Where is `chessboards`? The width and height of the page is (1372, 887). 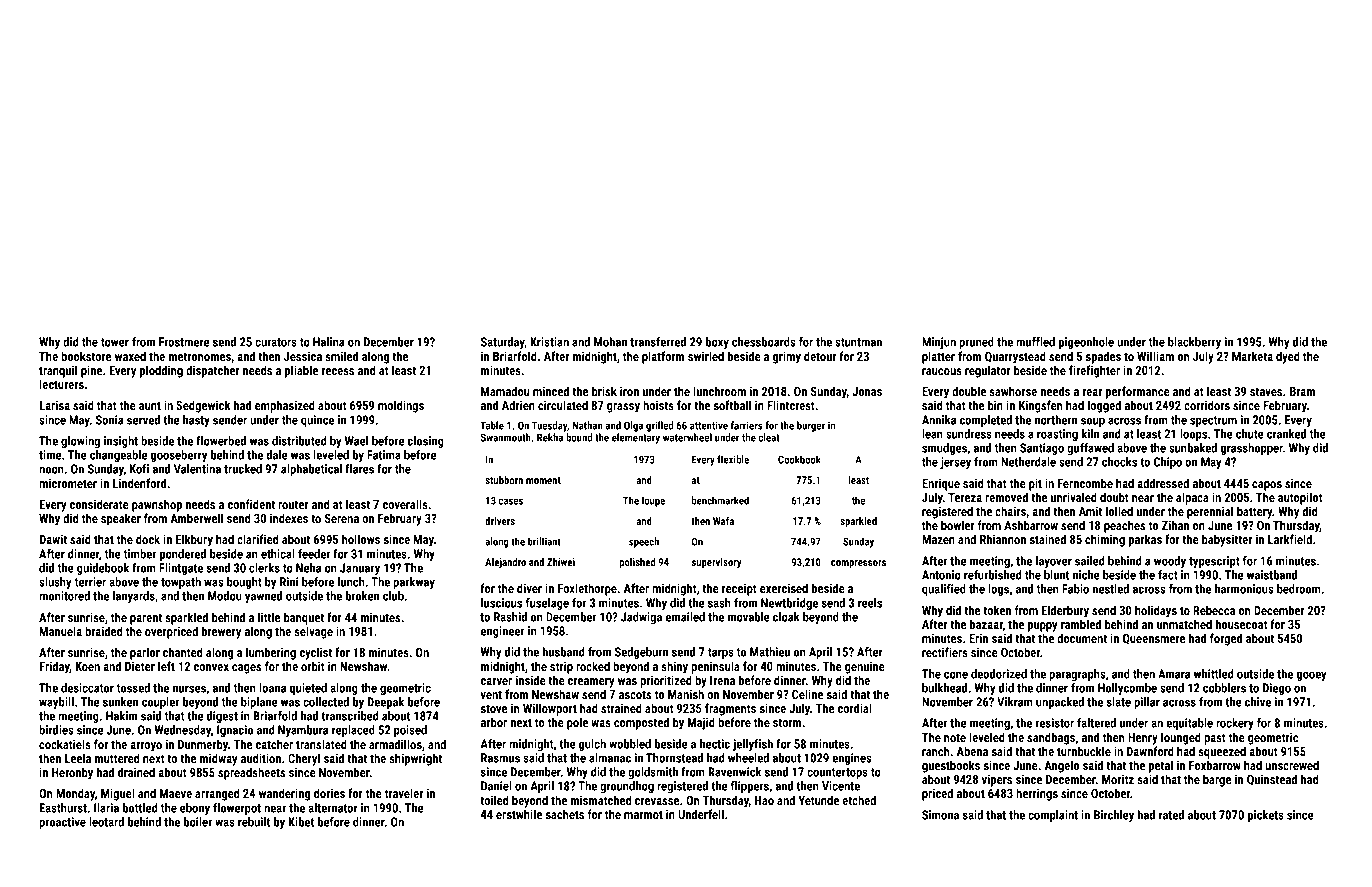
chessboards is located at coordinates (764, 342).
